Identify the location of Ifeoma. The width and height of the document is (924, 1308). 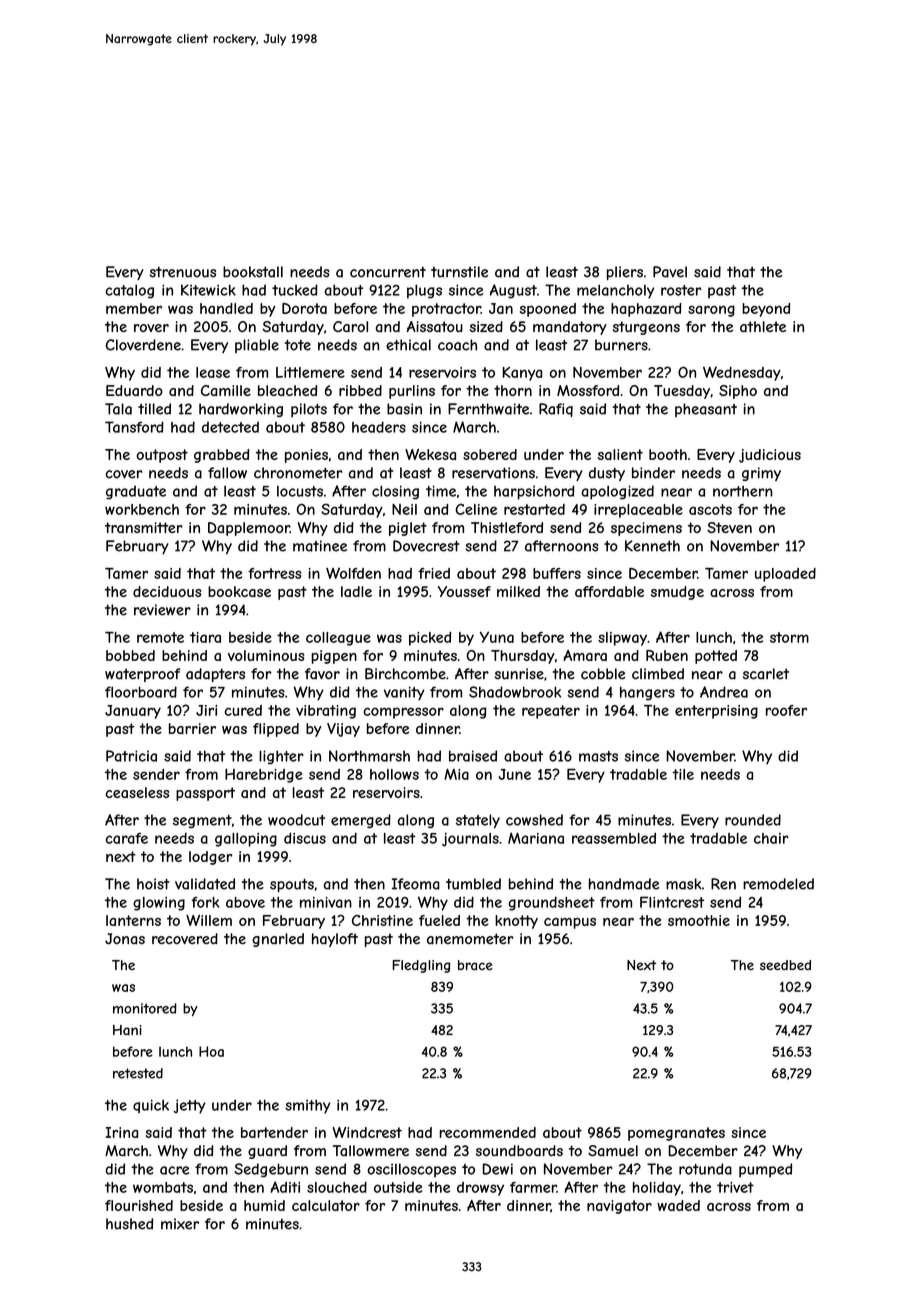
(416, 884).
